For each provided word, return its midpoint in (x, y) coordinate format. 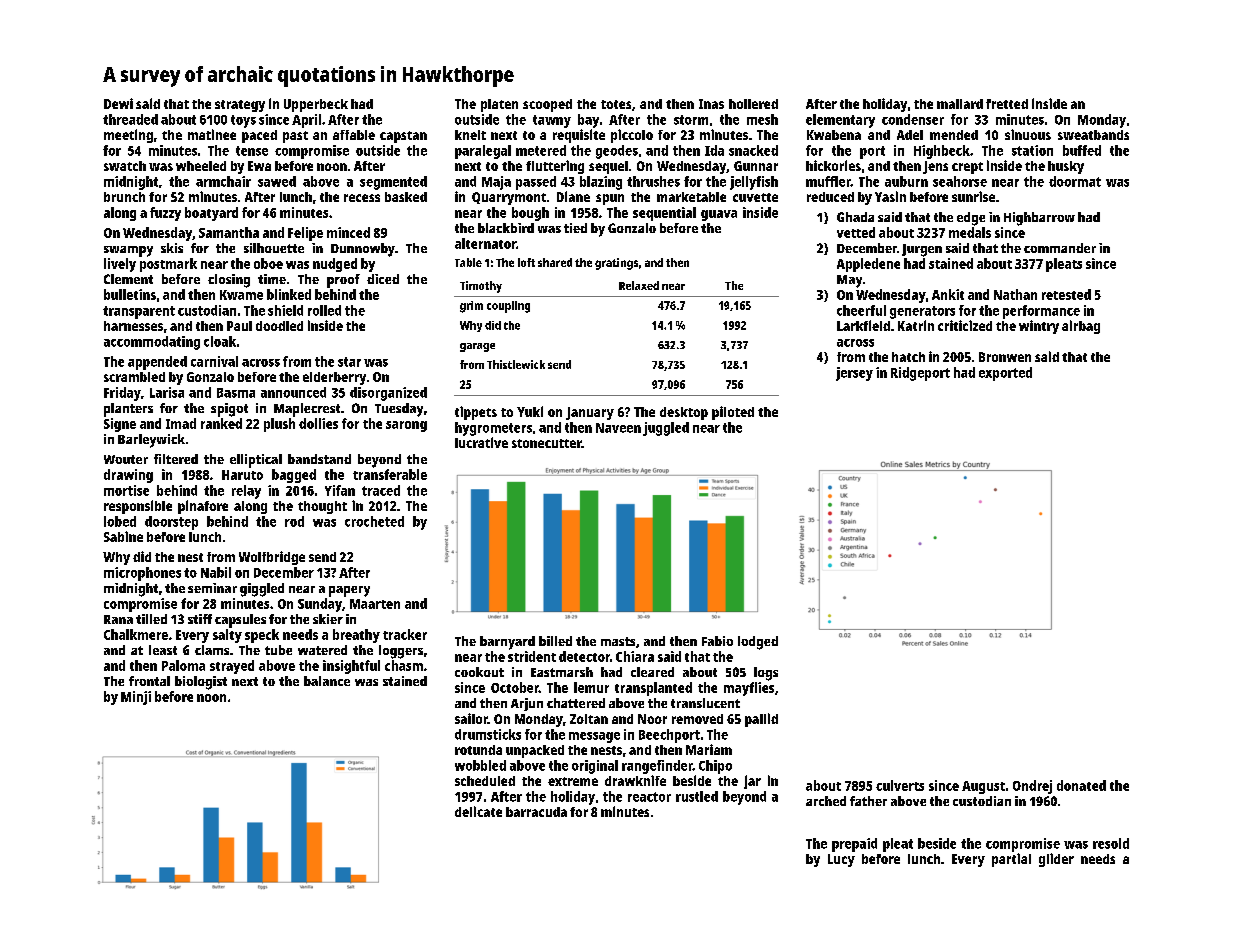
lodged (758, 643)
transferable (390, 474)
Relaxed (639, 285)
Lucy (841, 860)
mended (954, 135)
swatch (125, 166)
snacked (753, 150)
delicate (478, 811)
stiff (200, 619)
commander (1060, 248)
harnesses (133, 326)
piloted (733, 413)
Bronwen (1005, 357)
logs (766, 674)
